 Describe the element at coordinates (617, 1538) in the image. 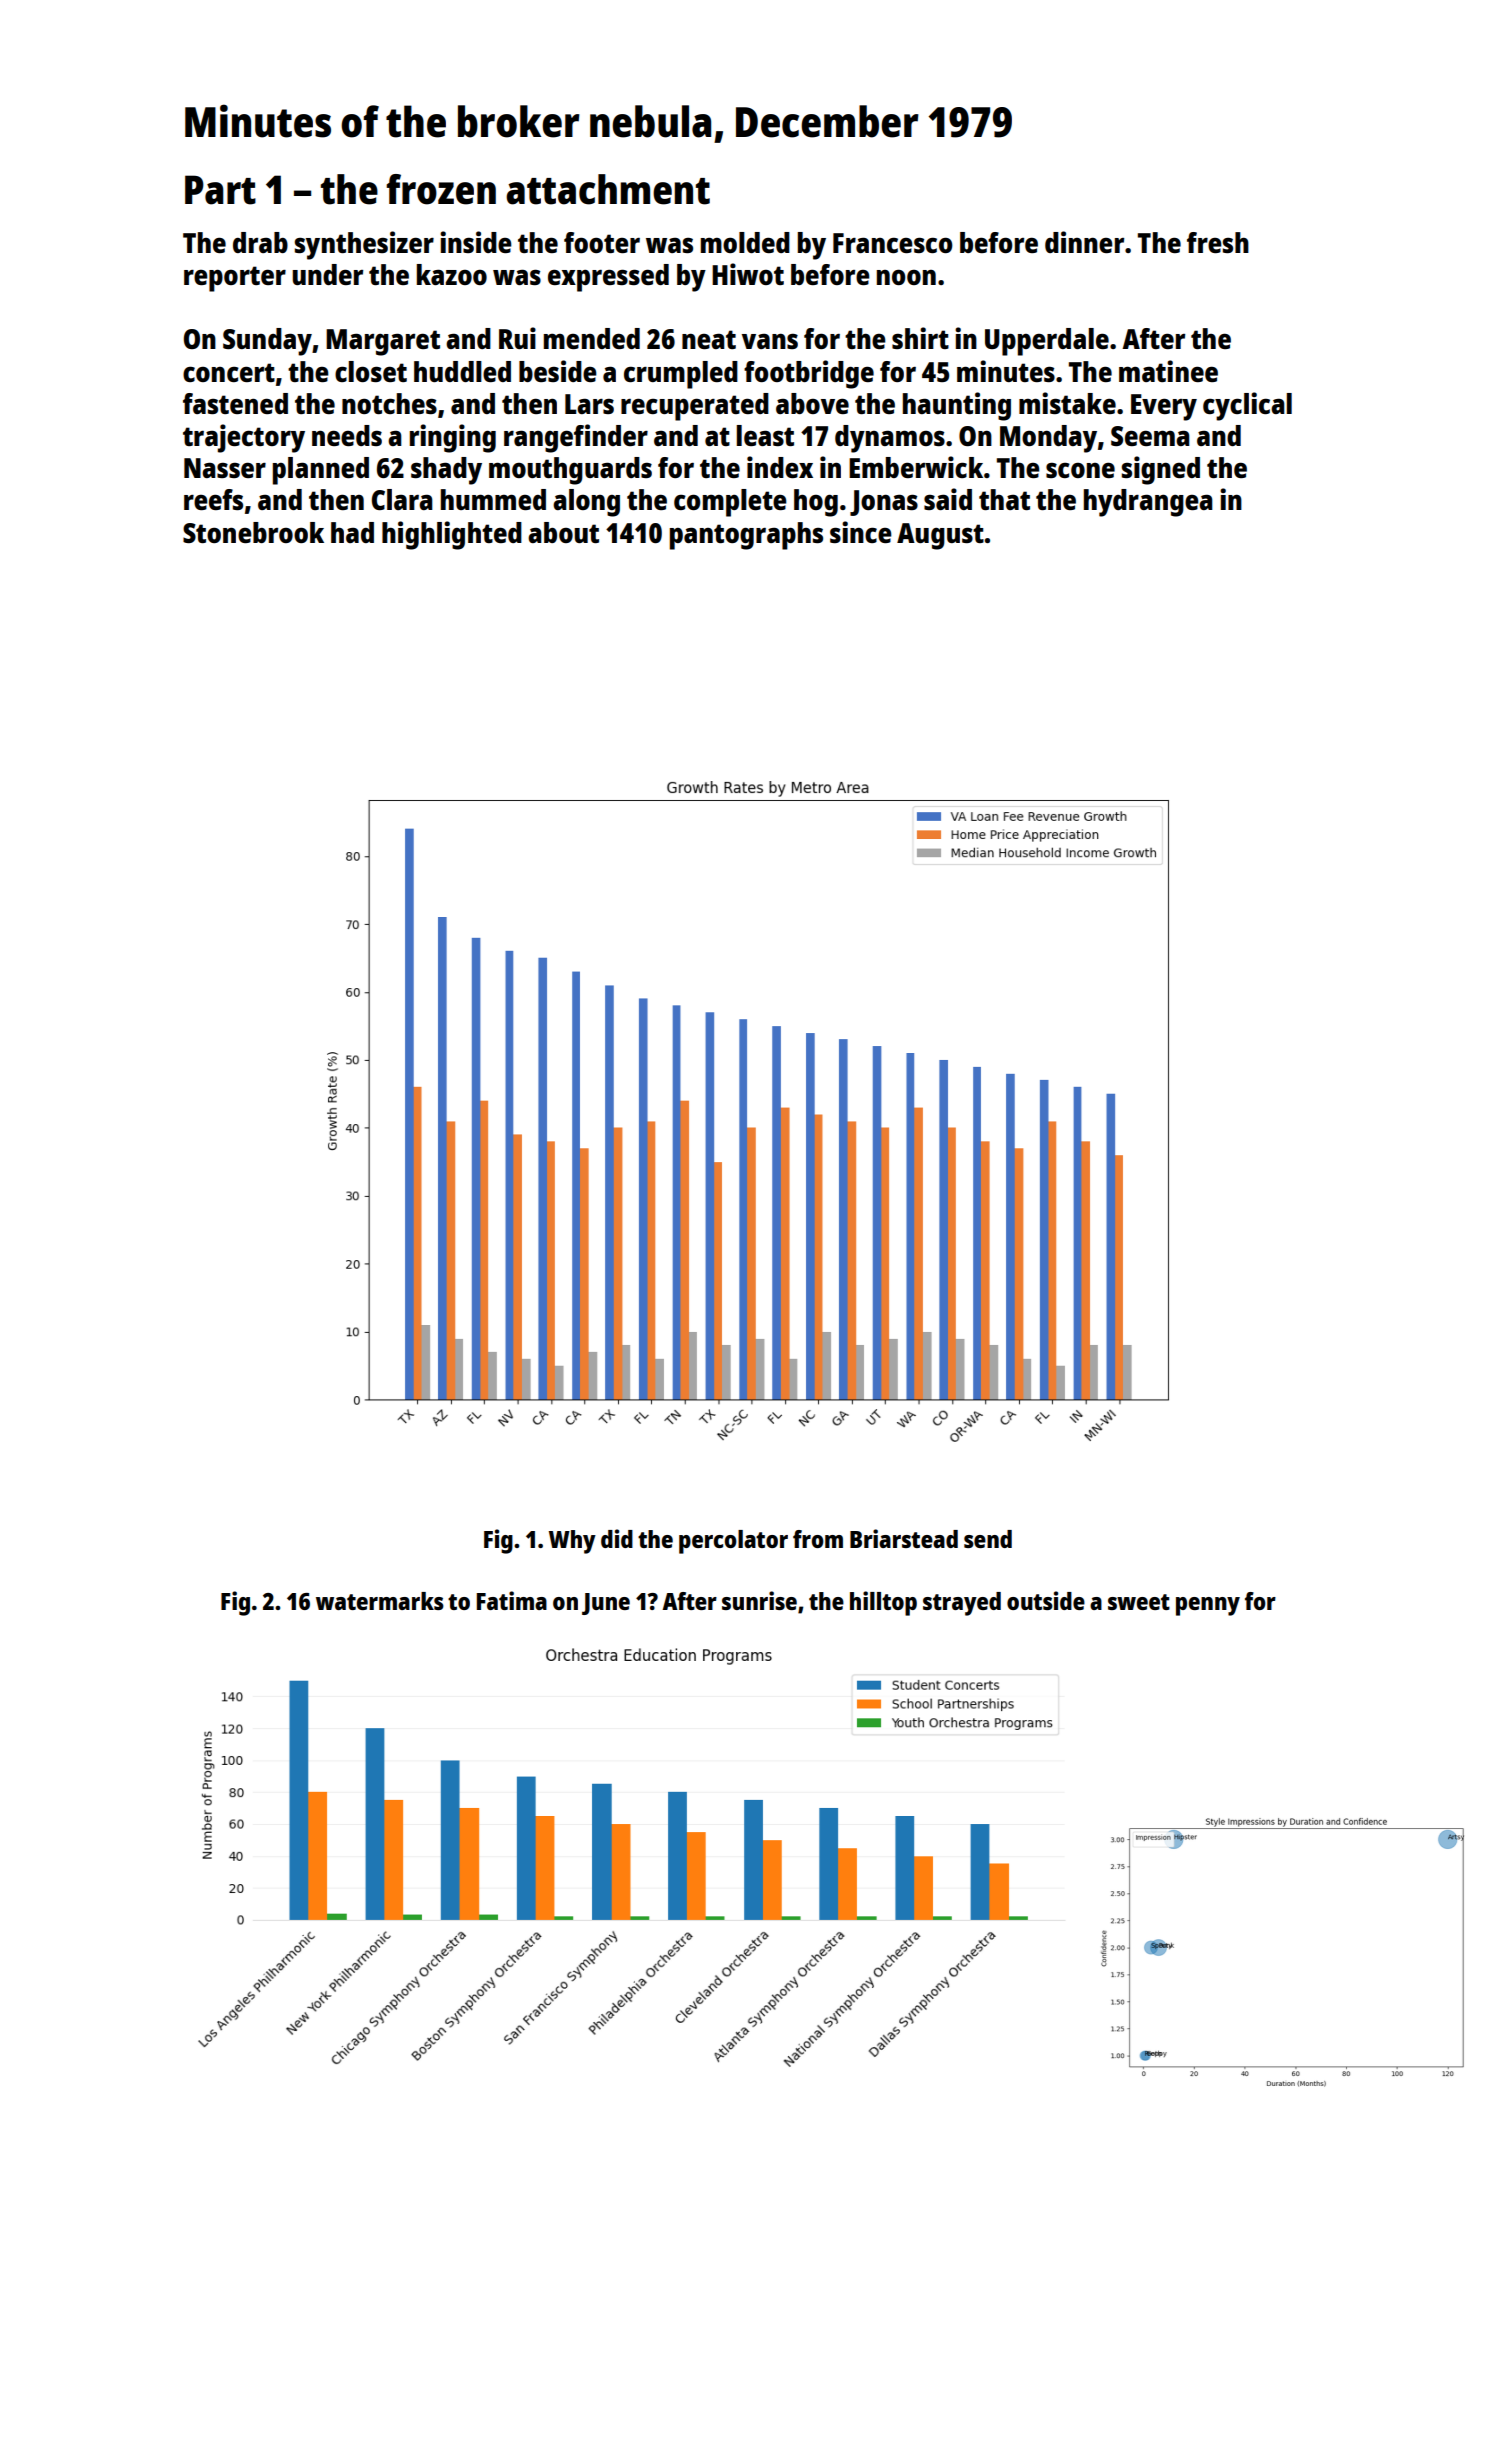

I see `did` at that location.
